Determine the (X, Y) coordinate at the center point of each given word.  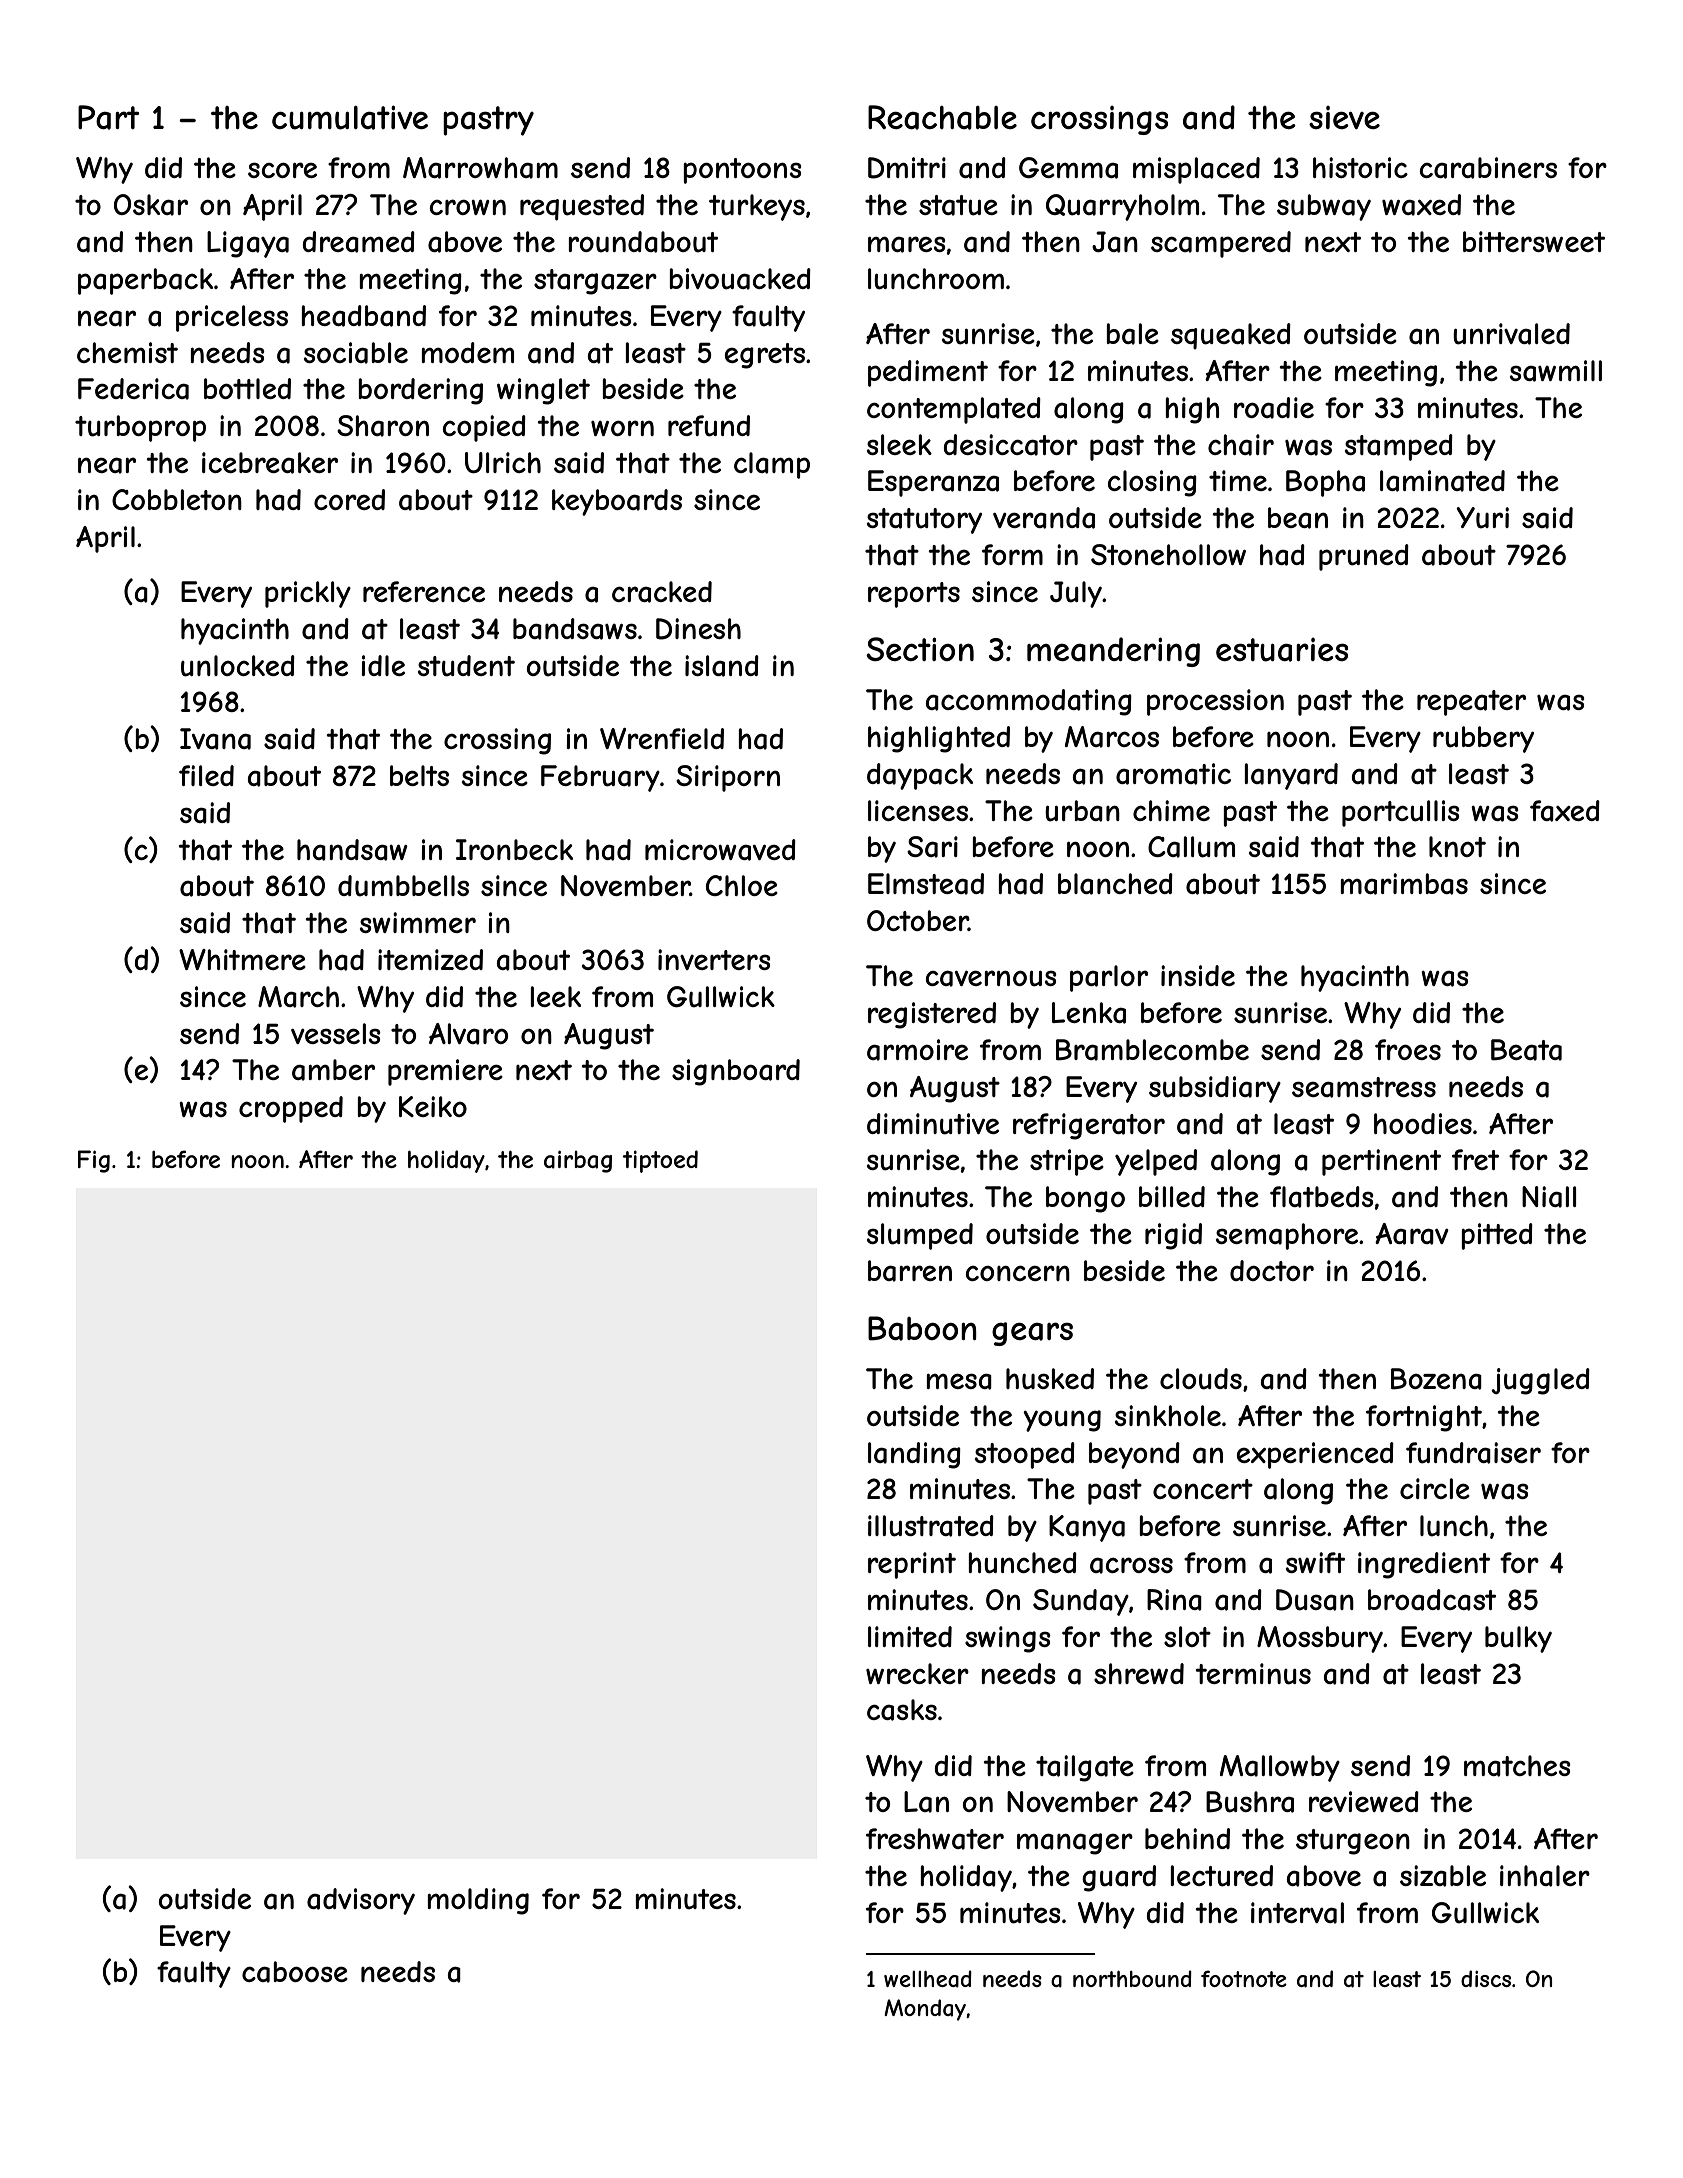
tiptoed (660, 1161)
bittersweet (1534, 241)
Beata (1526, 1050)
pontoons (742, 171)
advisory (361, 1901)
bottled (247, 388)
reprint (912, 1565)
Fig (94, 1161)
